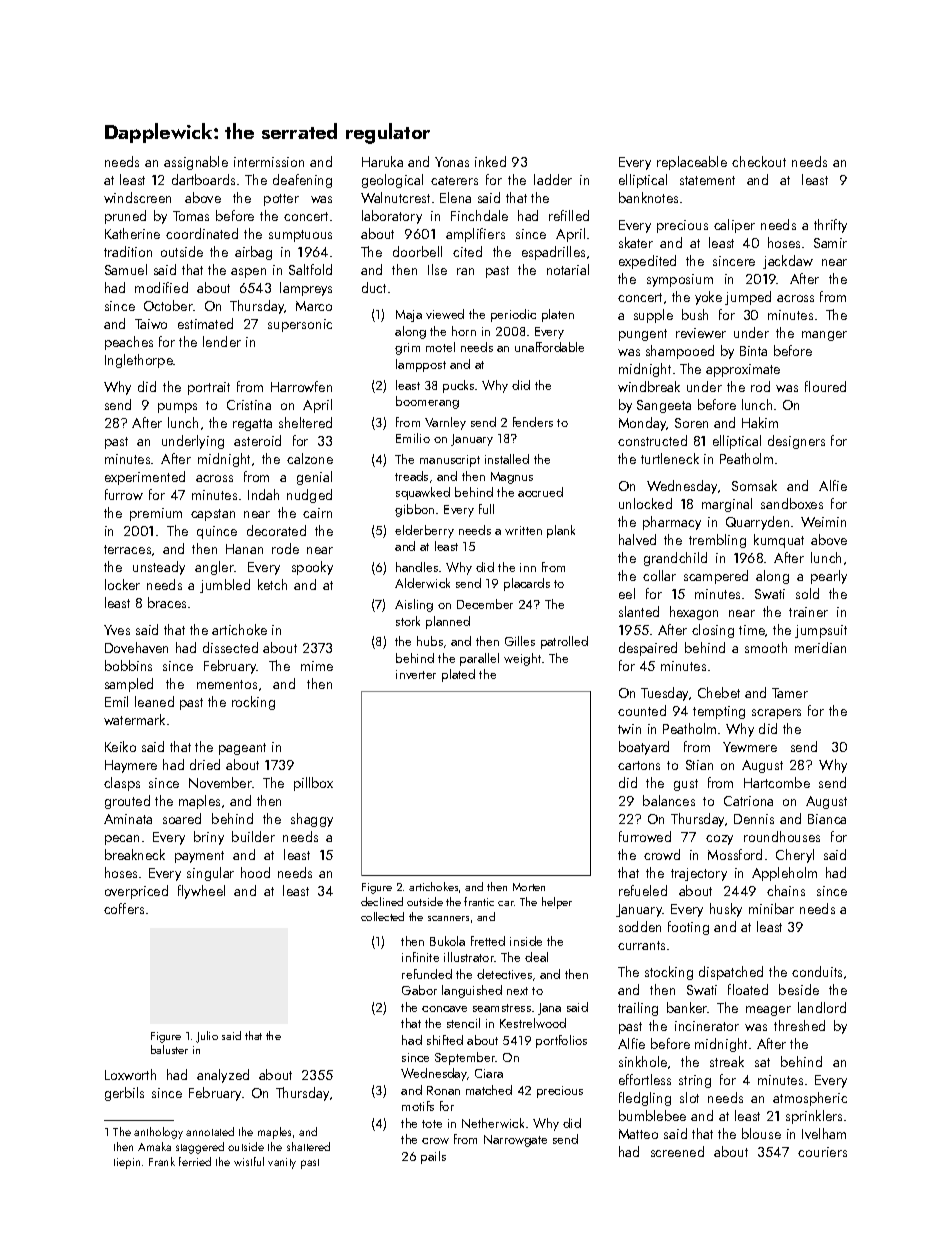 The image size is (952, 1233). What do you see at coordinates (281, 200) in the screenshot?
I see `potter` at bounding box center [281, 200].
